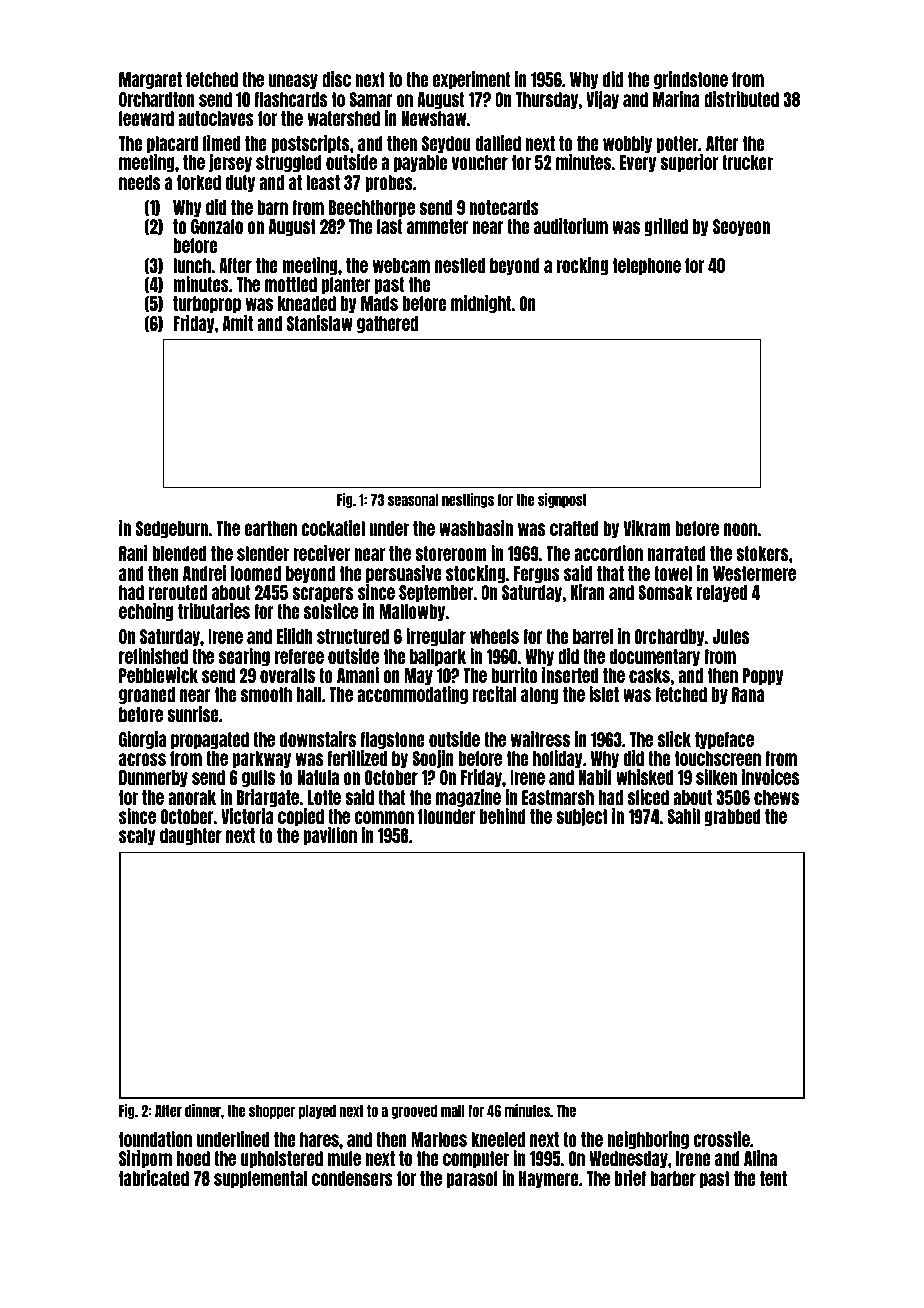  I want to click on barn, so click(272, 207).
